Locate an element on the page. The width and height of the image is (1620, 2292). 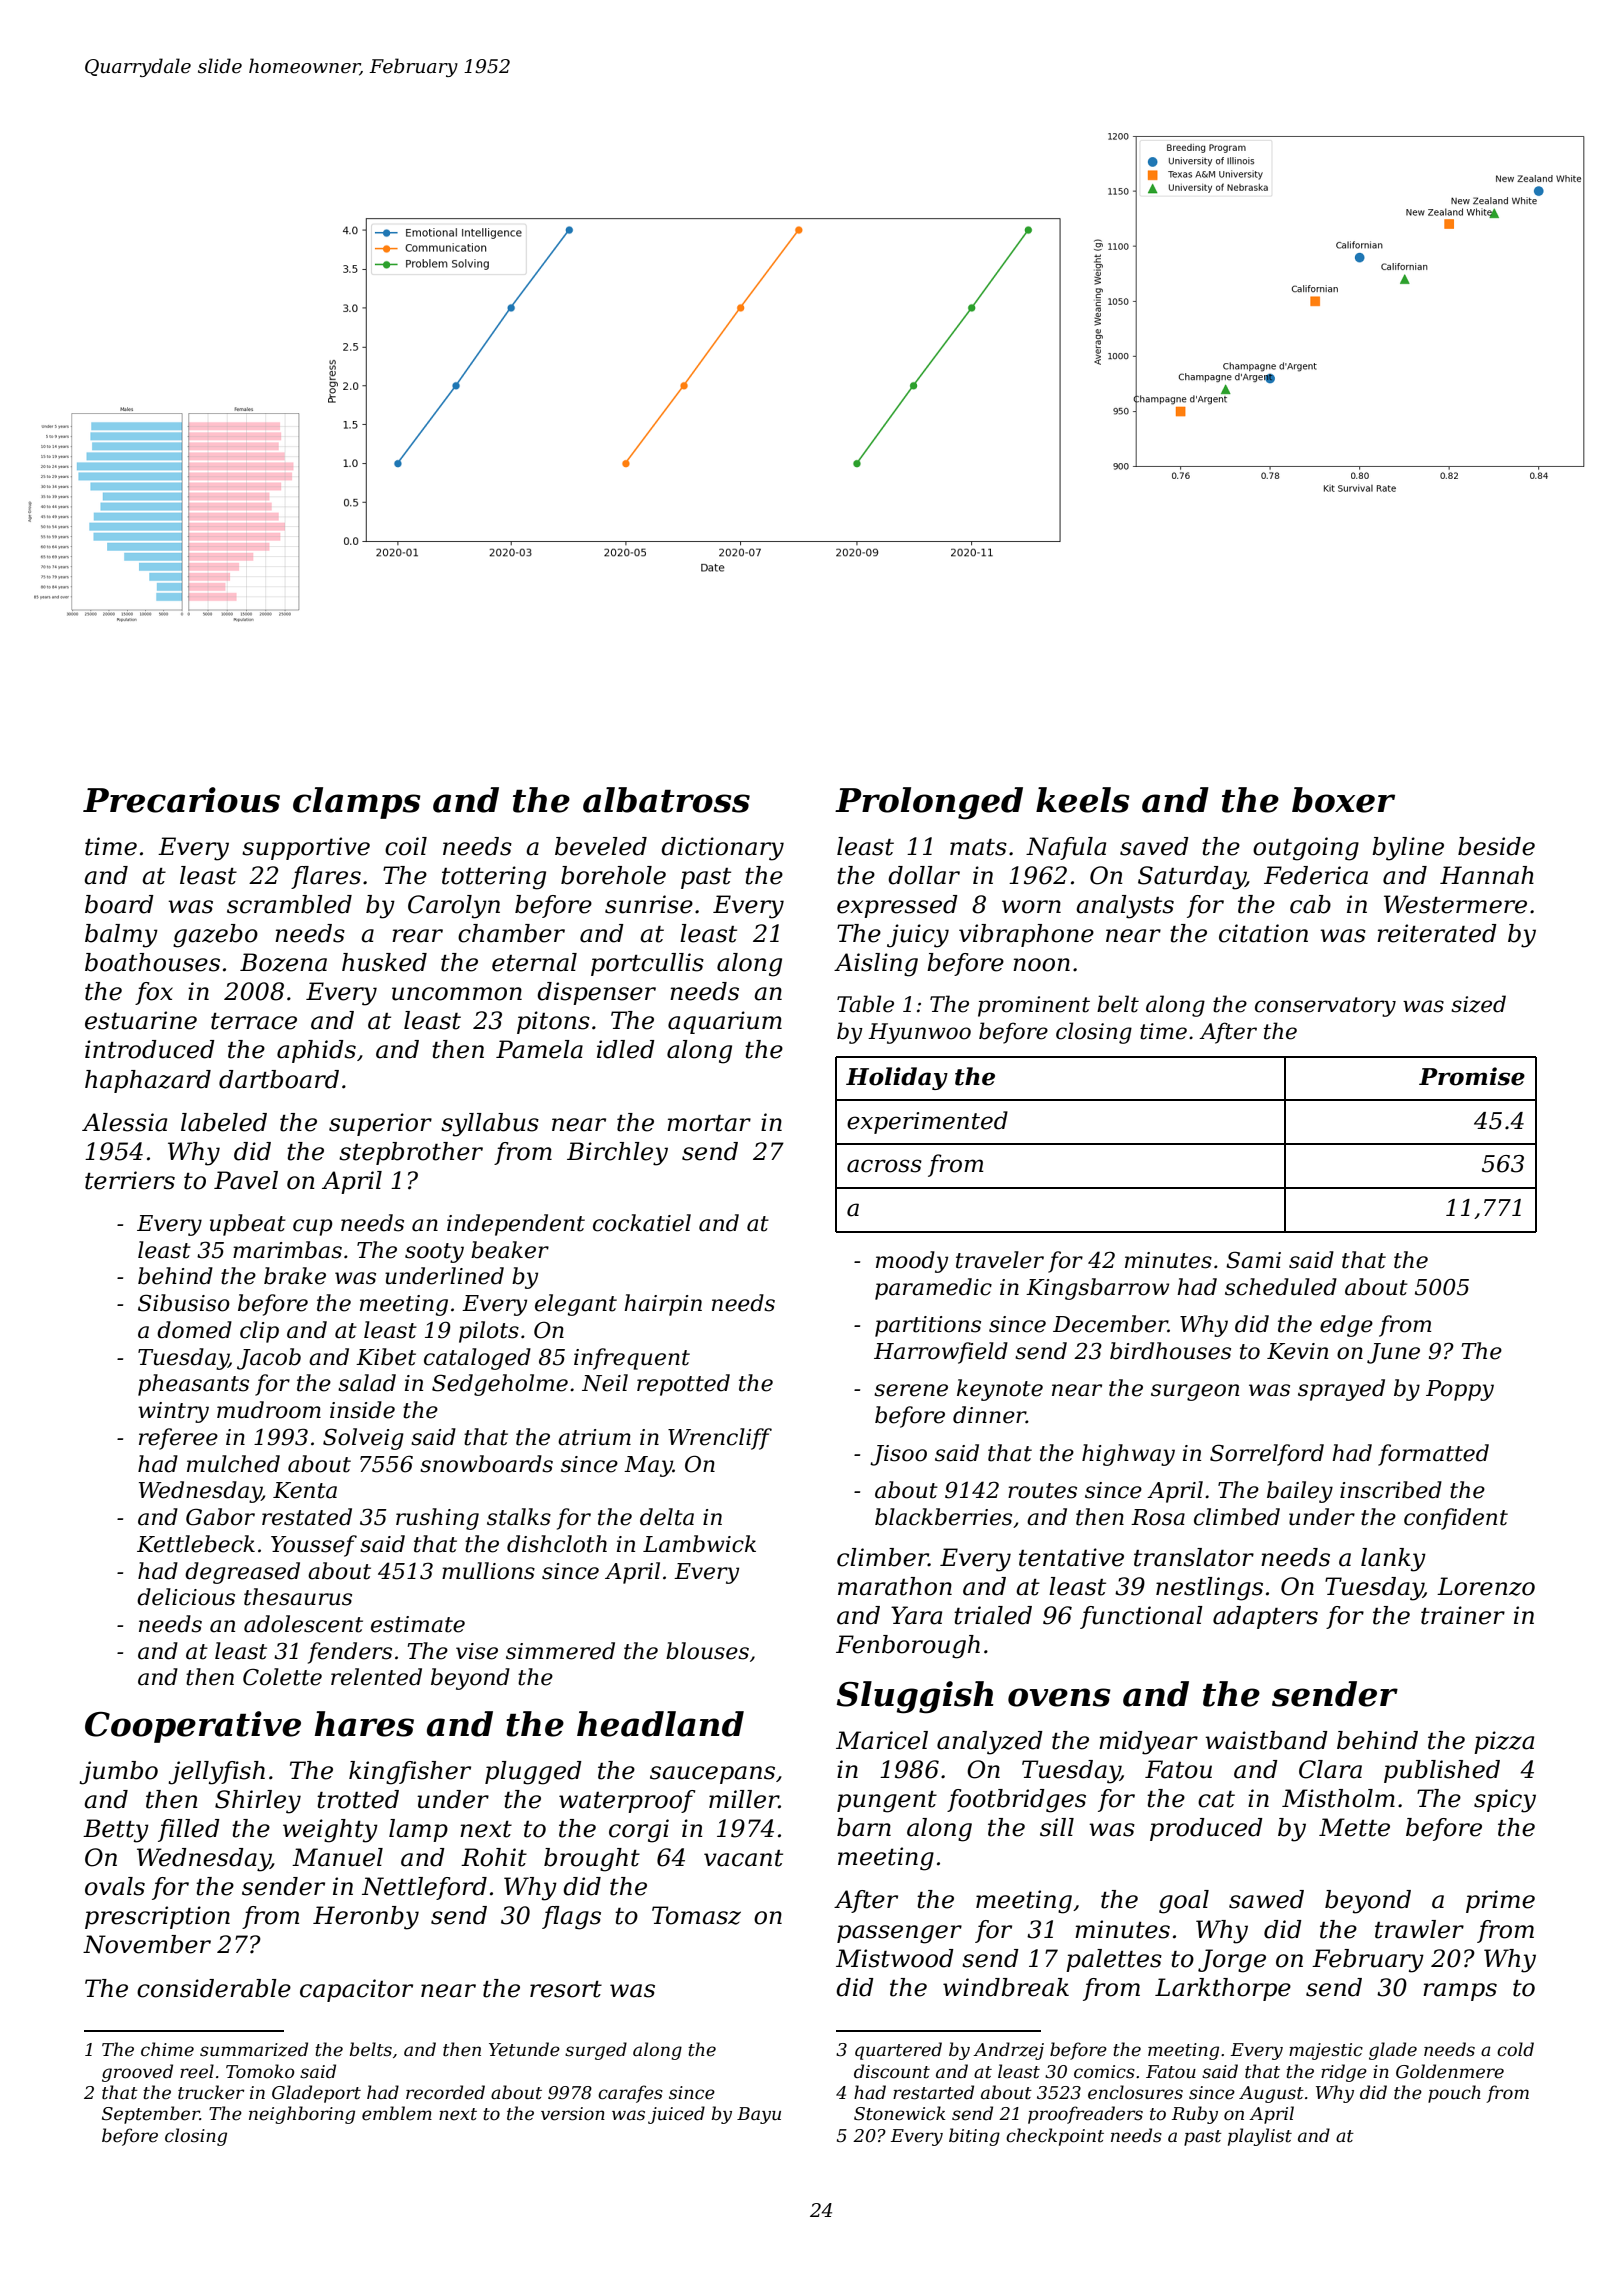
corgi is located at coordinates (639, 1831).
